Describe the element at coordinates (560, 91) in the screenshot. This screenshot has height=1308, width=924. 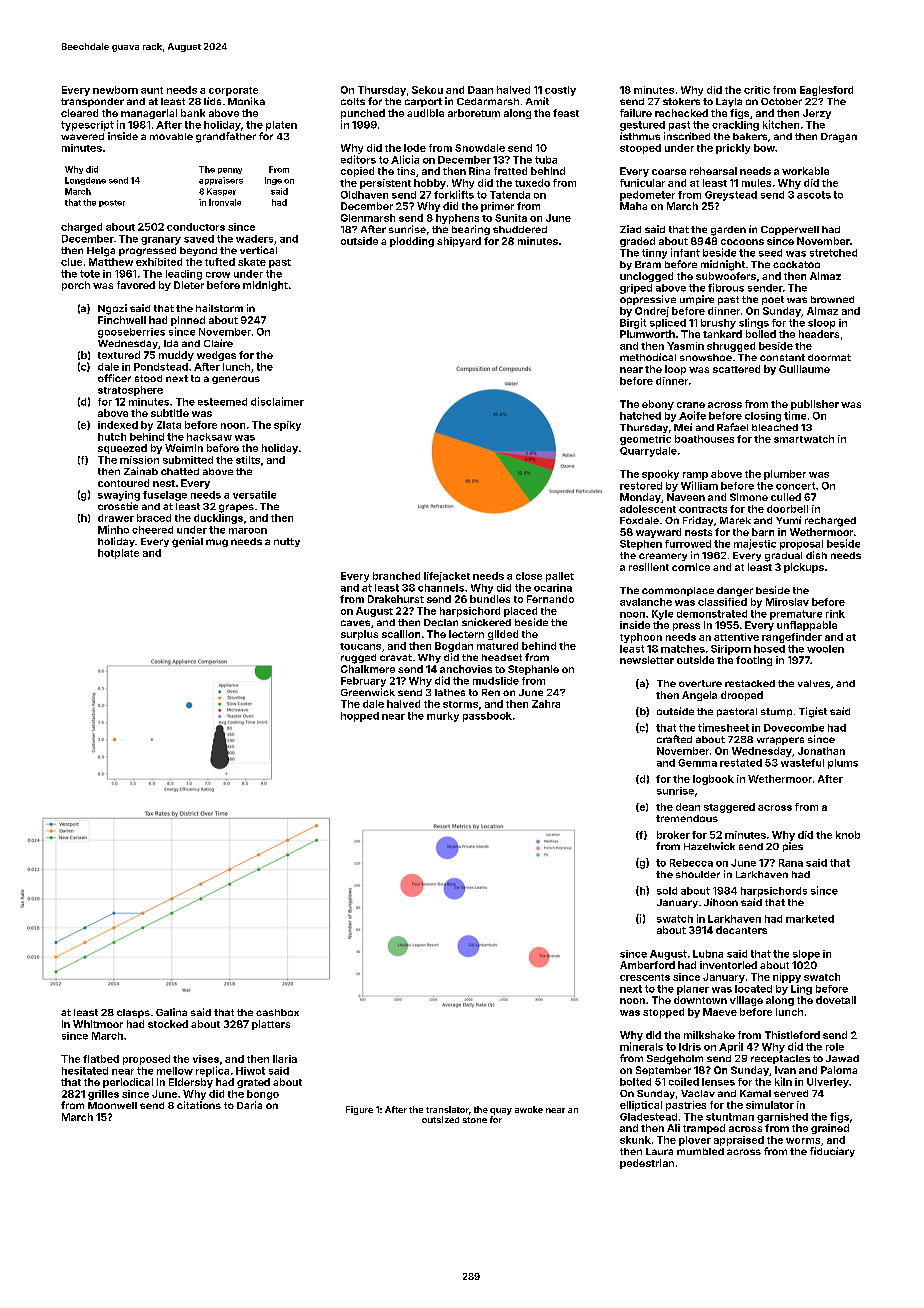
I see `costly` at that location.
